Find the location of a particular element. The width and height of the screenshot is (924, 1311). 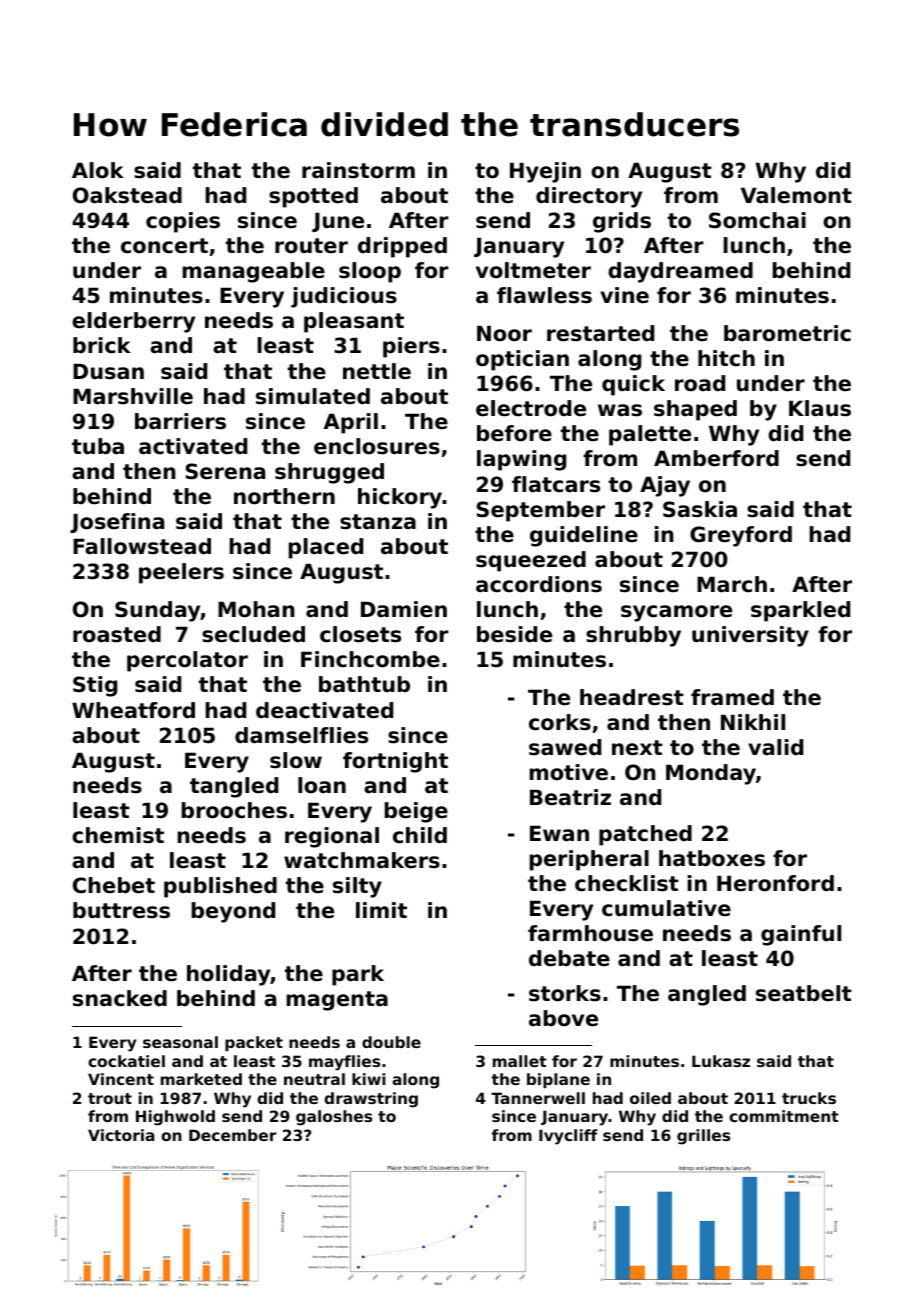

Marshville is located at coordinates (133, 396).
